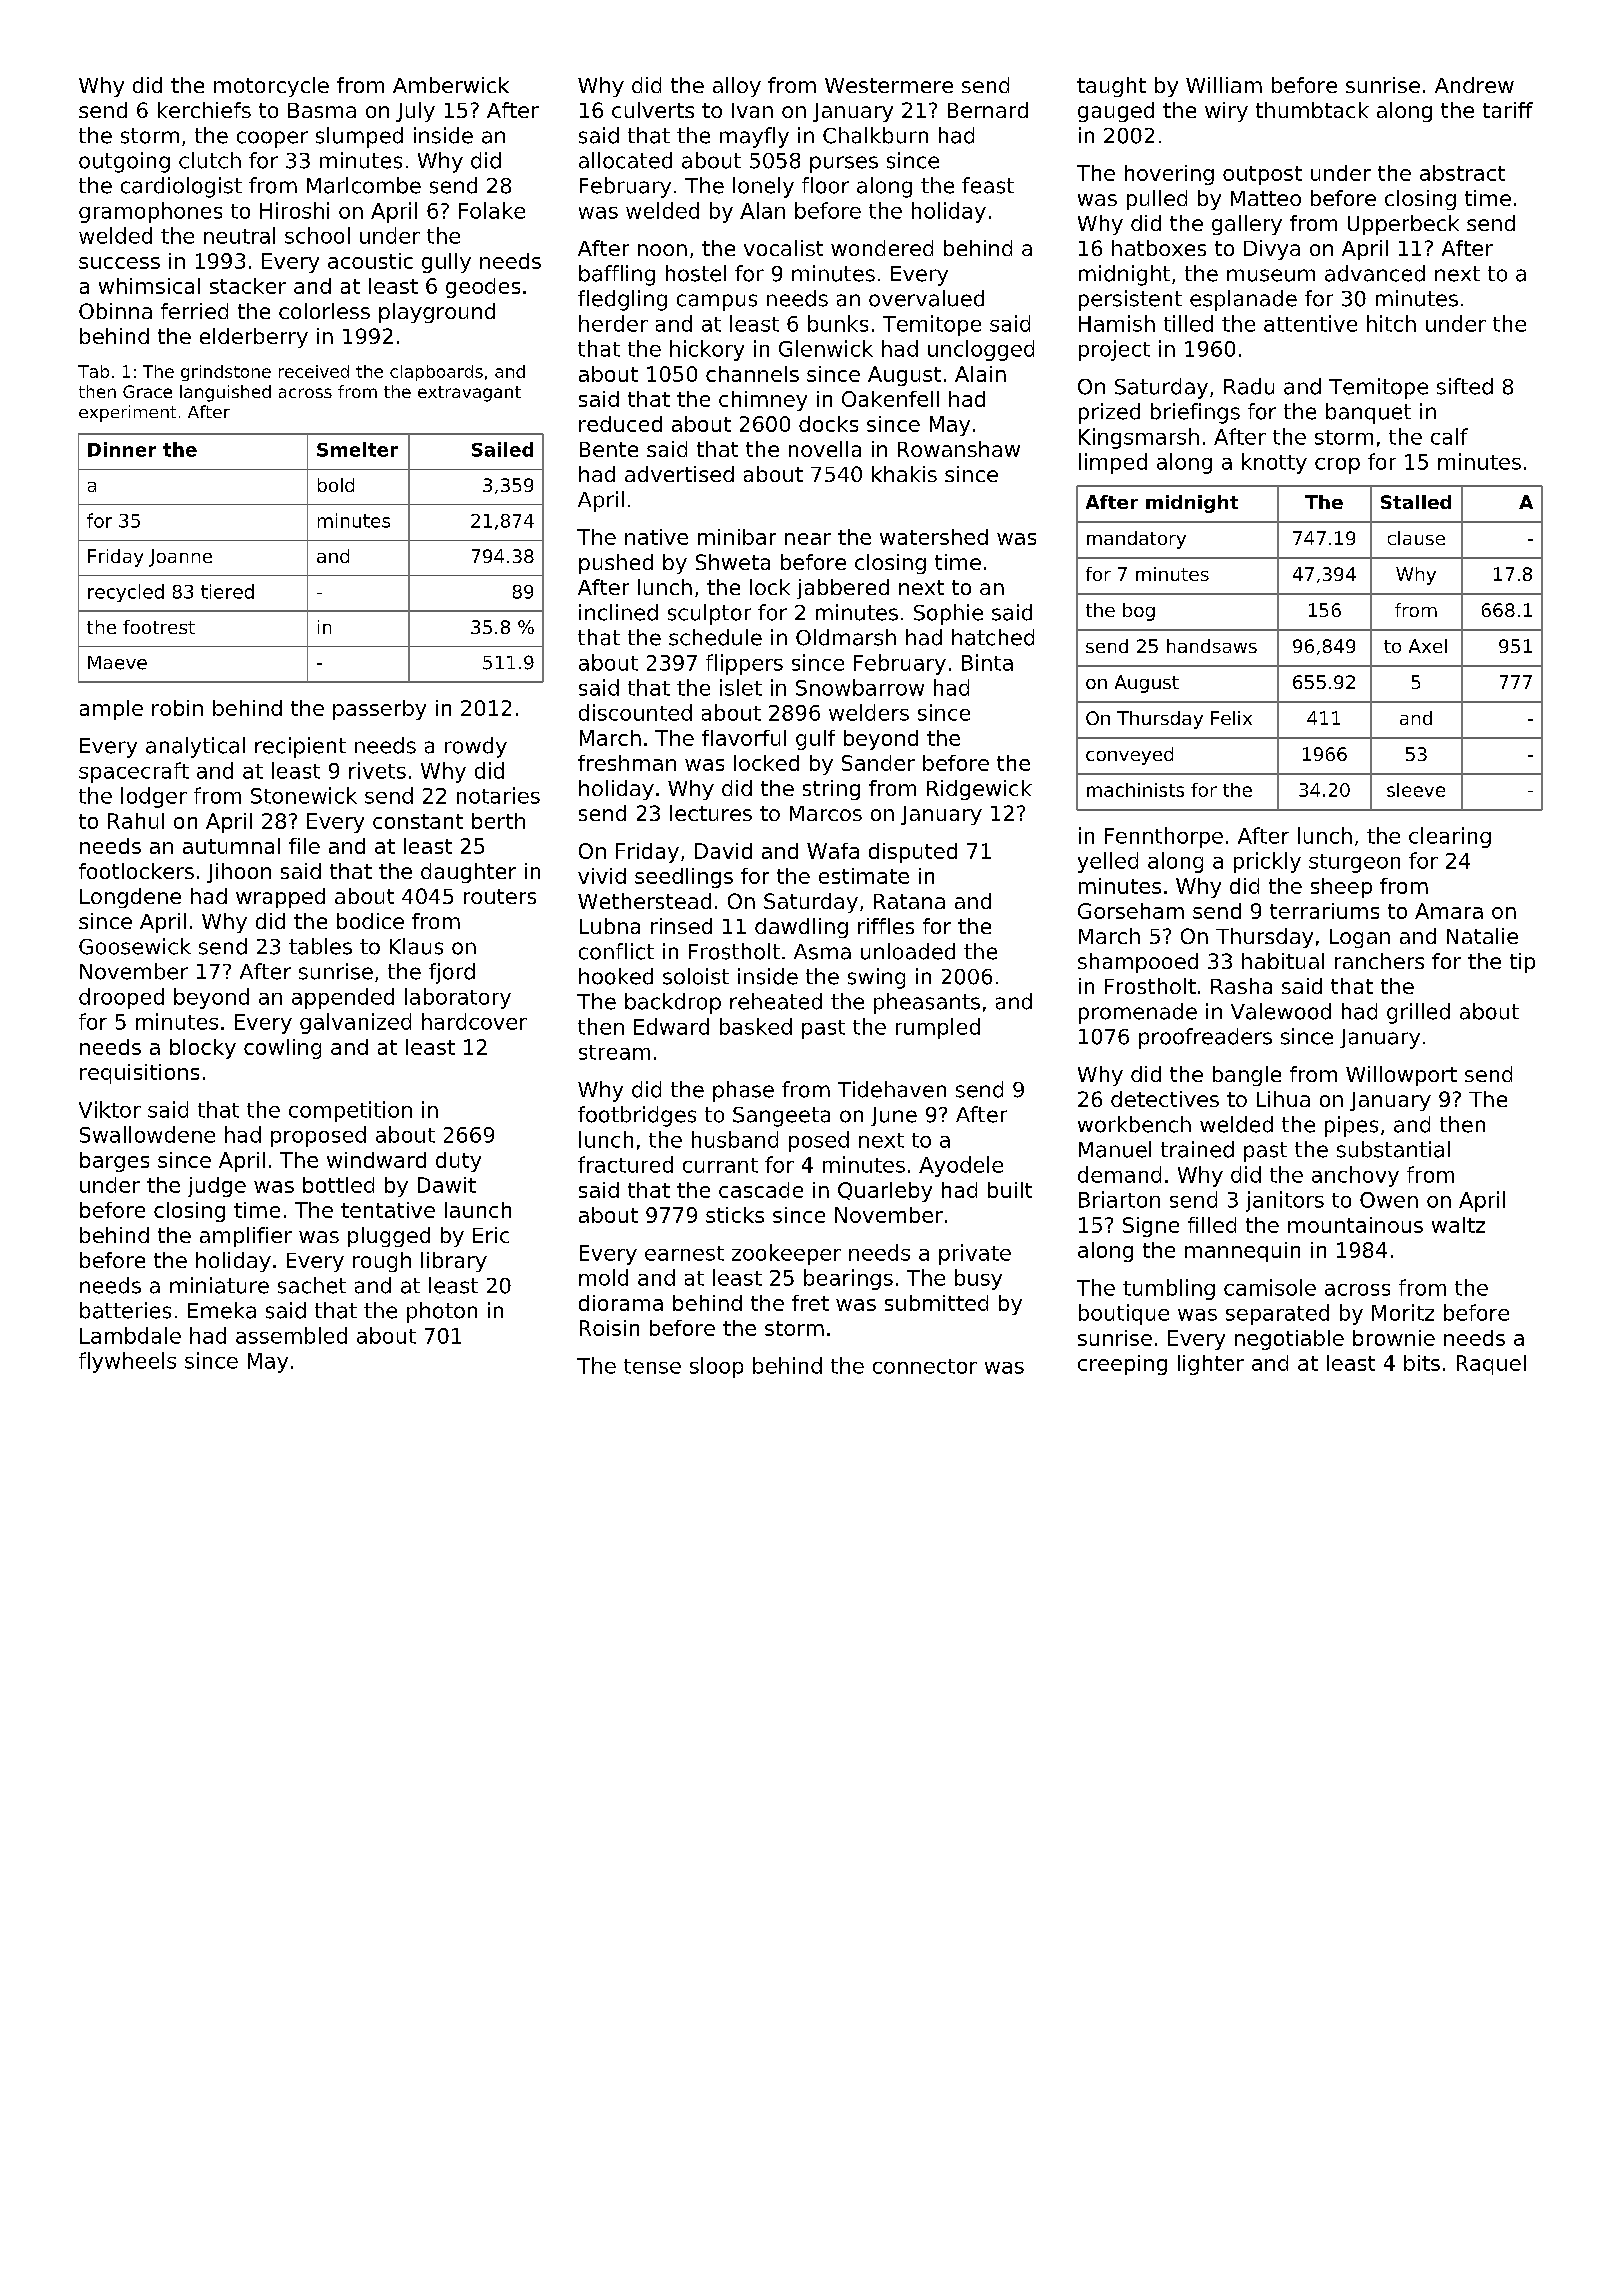 The height and width of the image is (2292, 1620). What do you see at coordinates (147, 1134) in the image?
I see `Swallowdene` at bounding box center [147, 1134].
